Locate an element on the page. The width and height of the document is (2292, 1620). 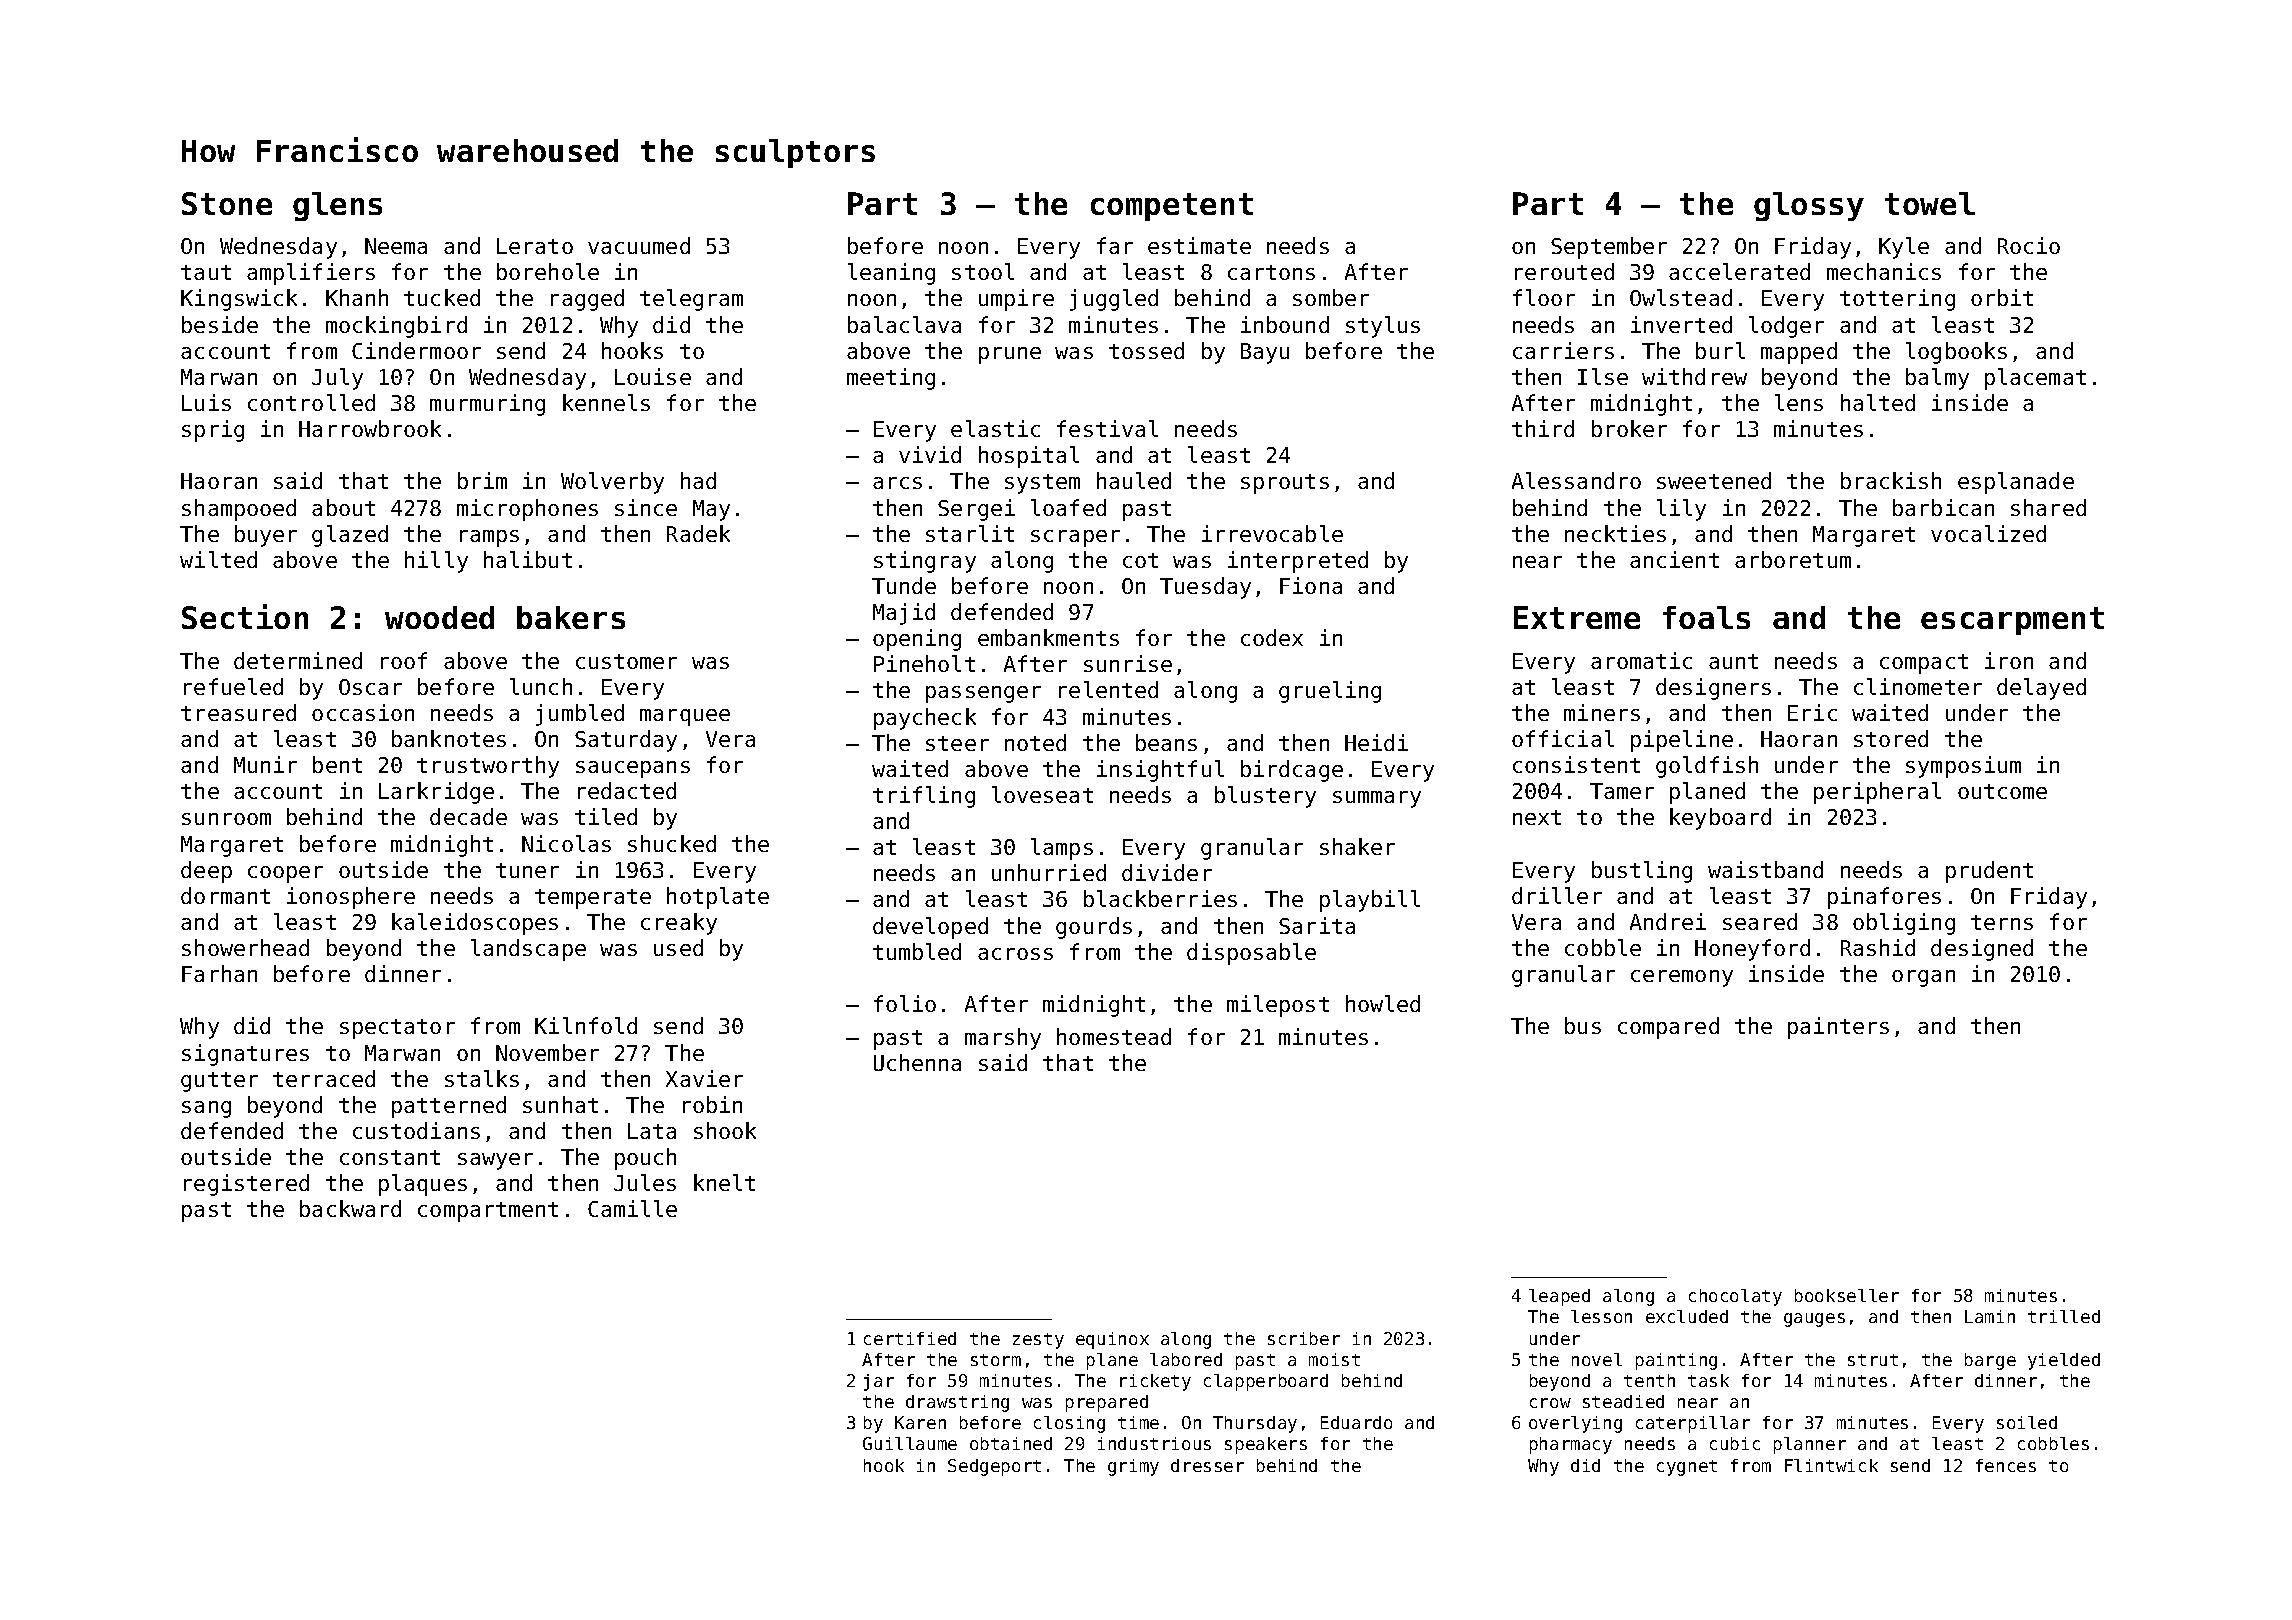
taut is located at coordinates (206, 272).
